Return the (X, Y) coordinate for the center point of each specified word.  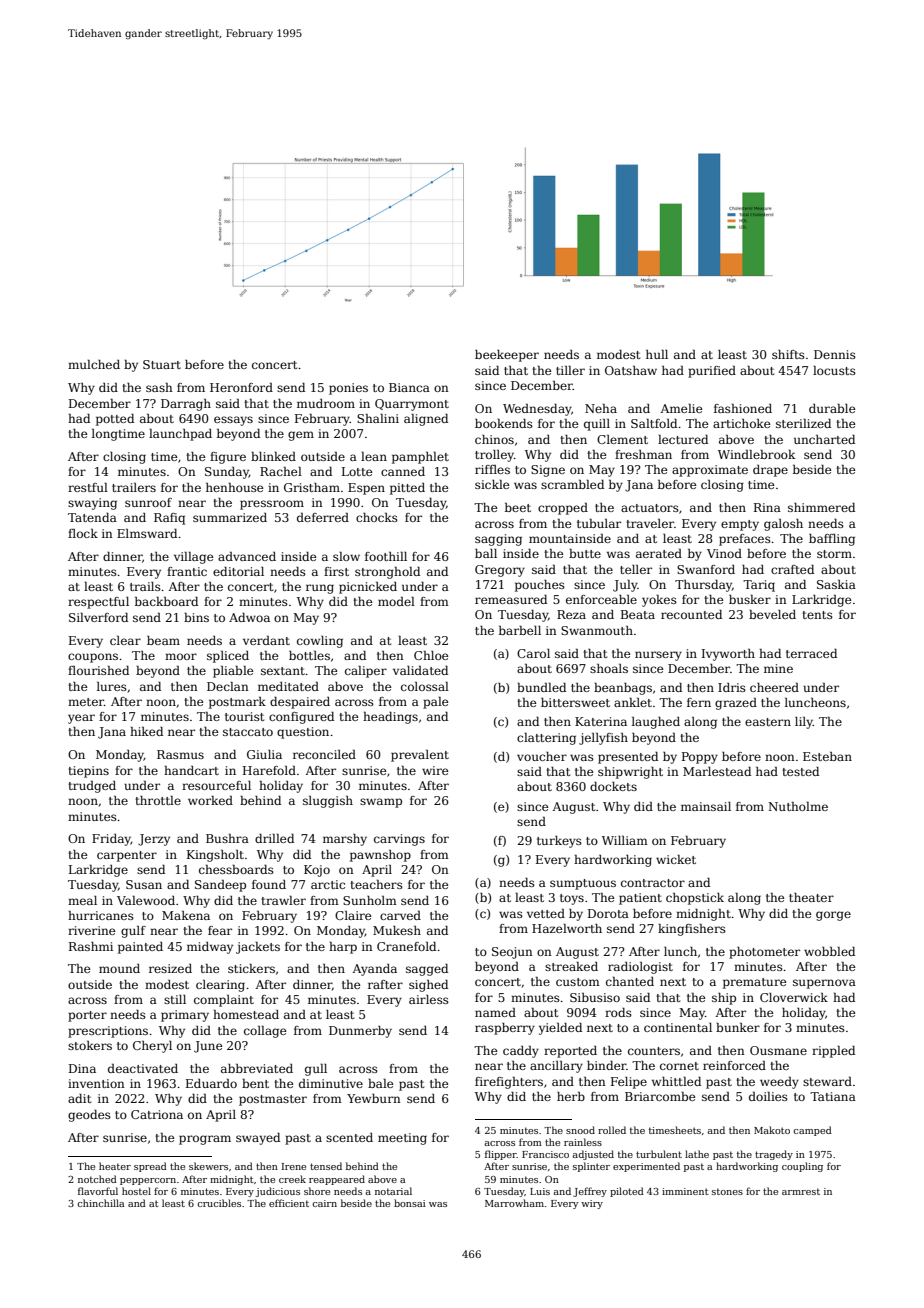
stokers (90, 1045)
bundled (541, 687)
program (205, 1140)
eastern (768, 722)
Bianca (409, 387)
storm (834, 554)
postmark (237, 703)
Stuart (162, 364)
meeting (402, 1139)
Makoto (772, 1130)
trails (145, 586)
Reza (571, 614)
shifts (788, 354)
